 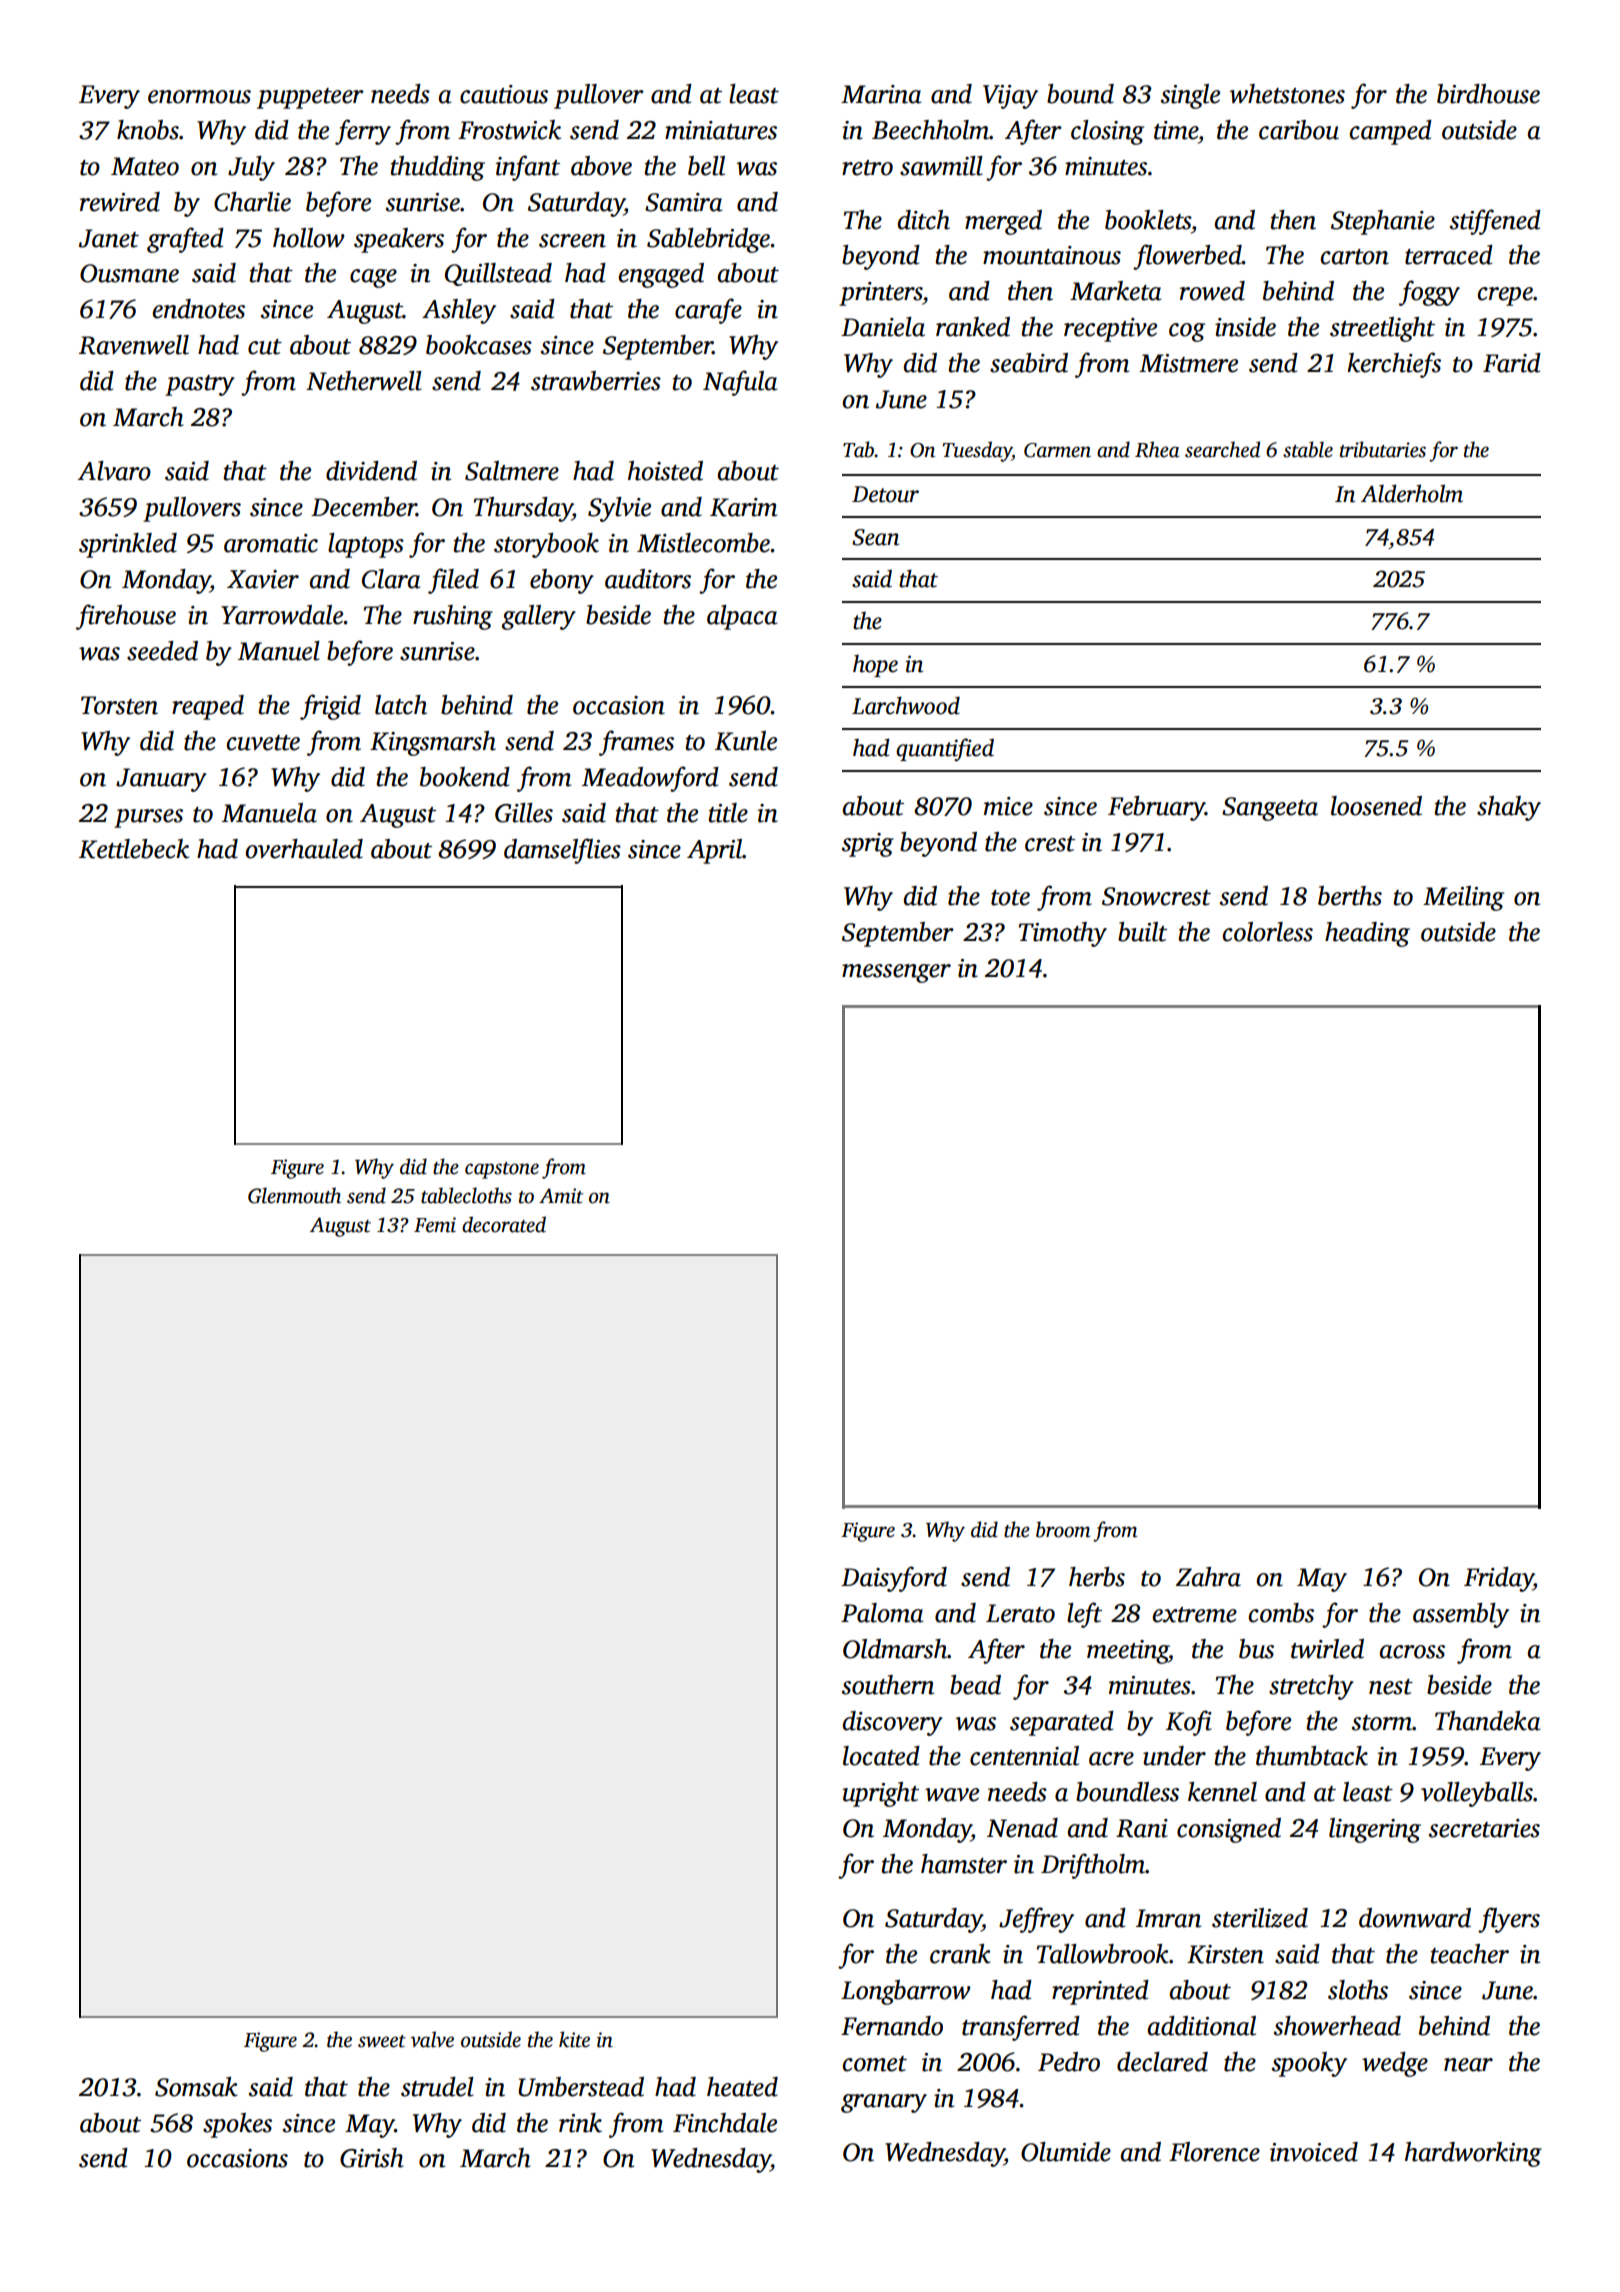 What do you see at coordinates (1488, 94) in the screenshot?
I see `birdhouse` at bounding box center [1488, 94].
